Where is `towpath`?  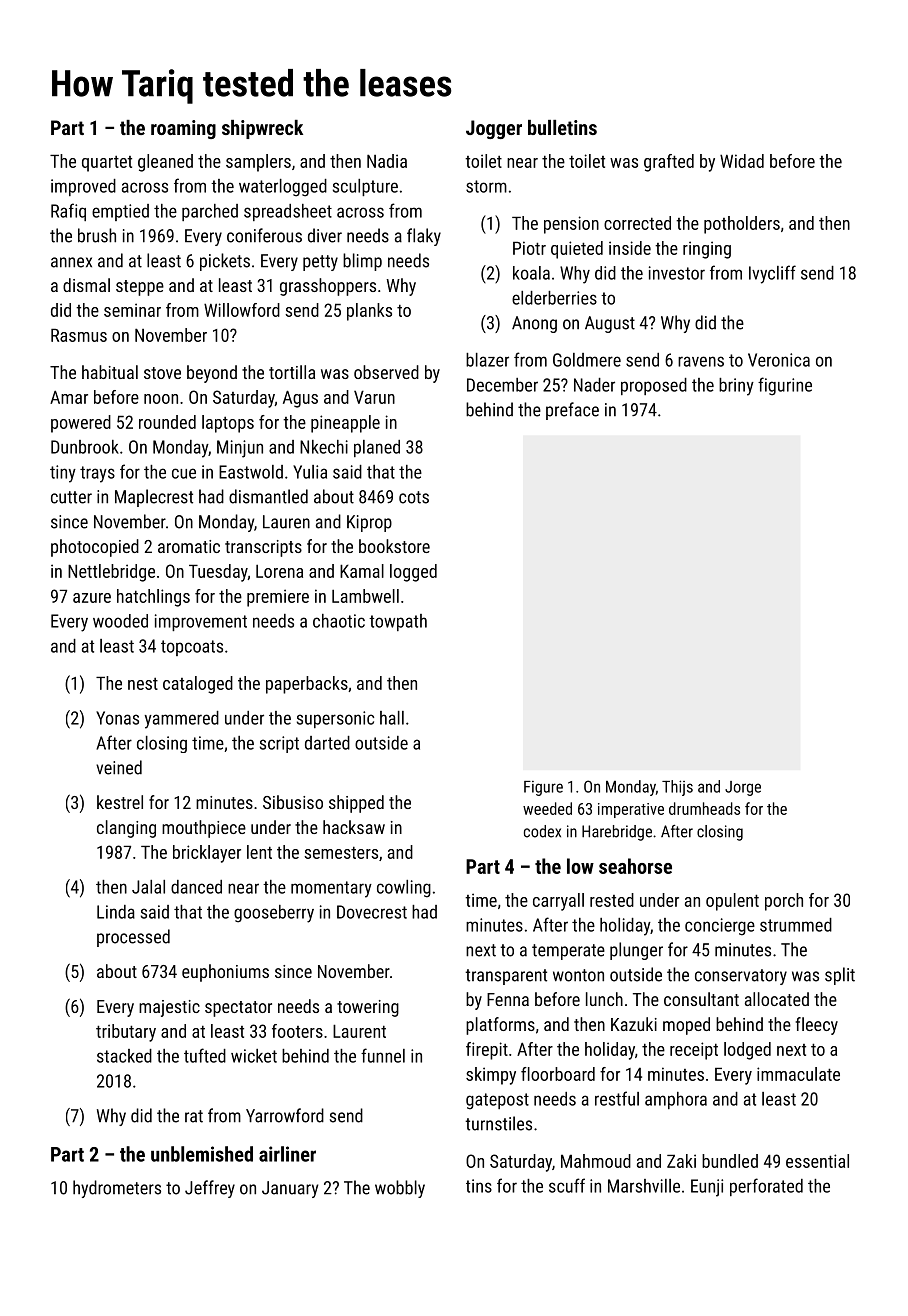 towpath is located at coordinates (398, 622).
